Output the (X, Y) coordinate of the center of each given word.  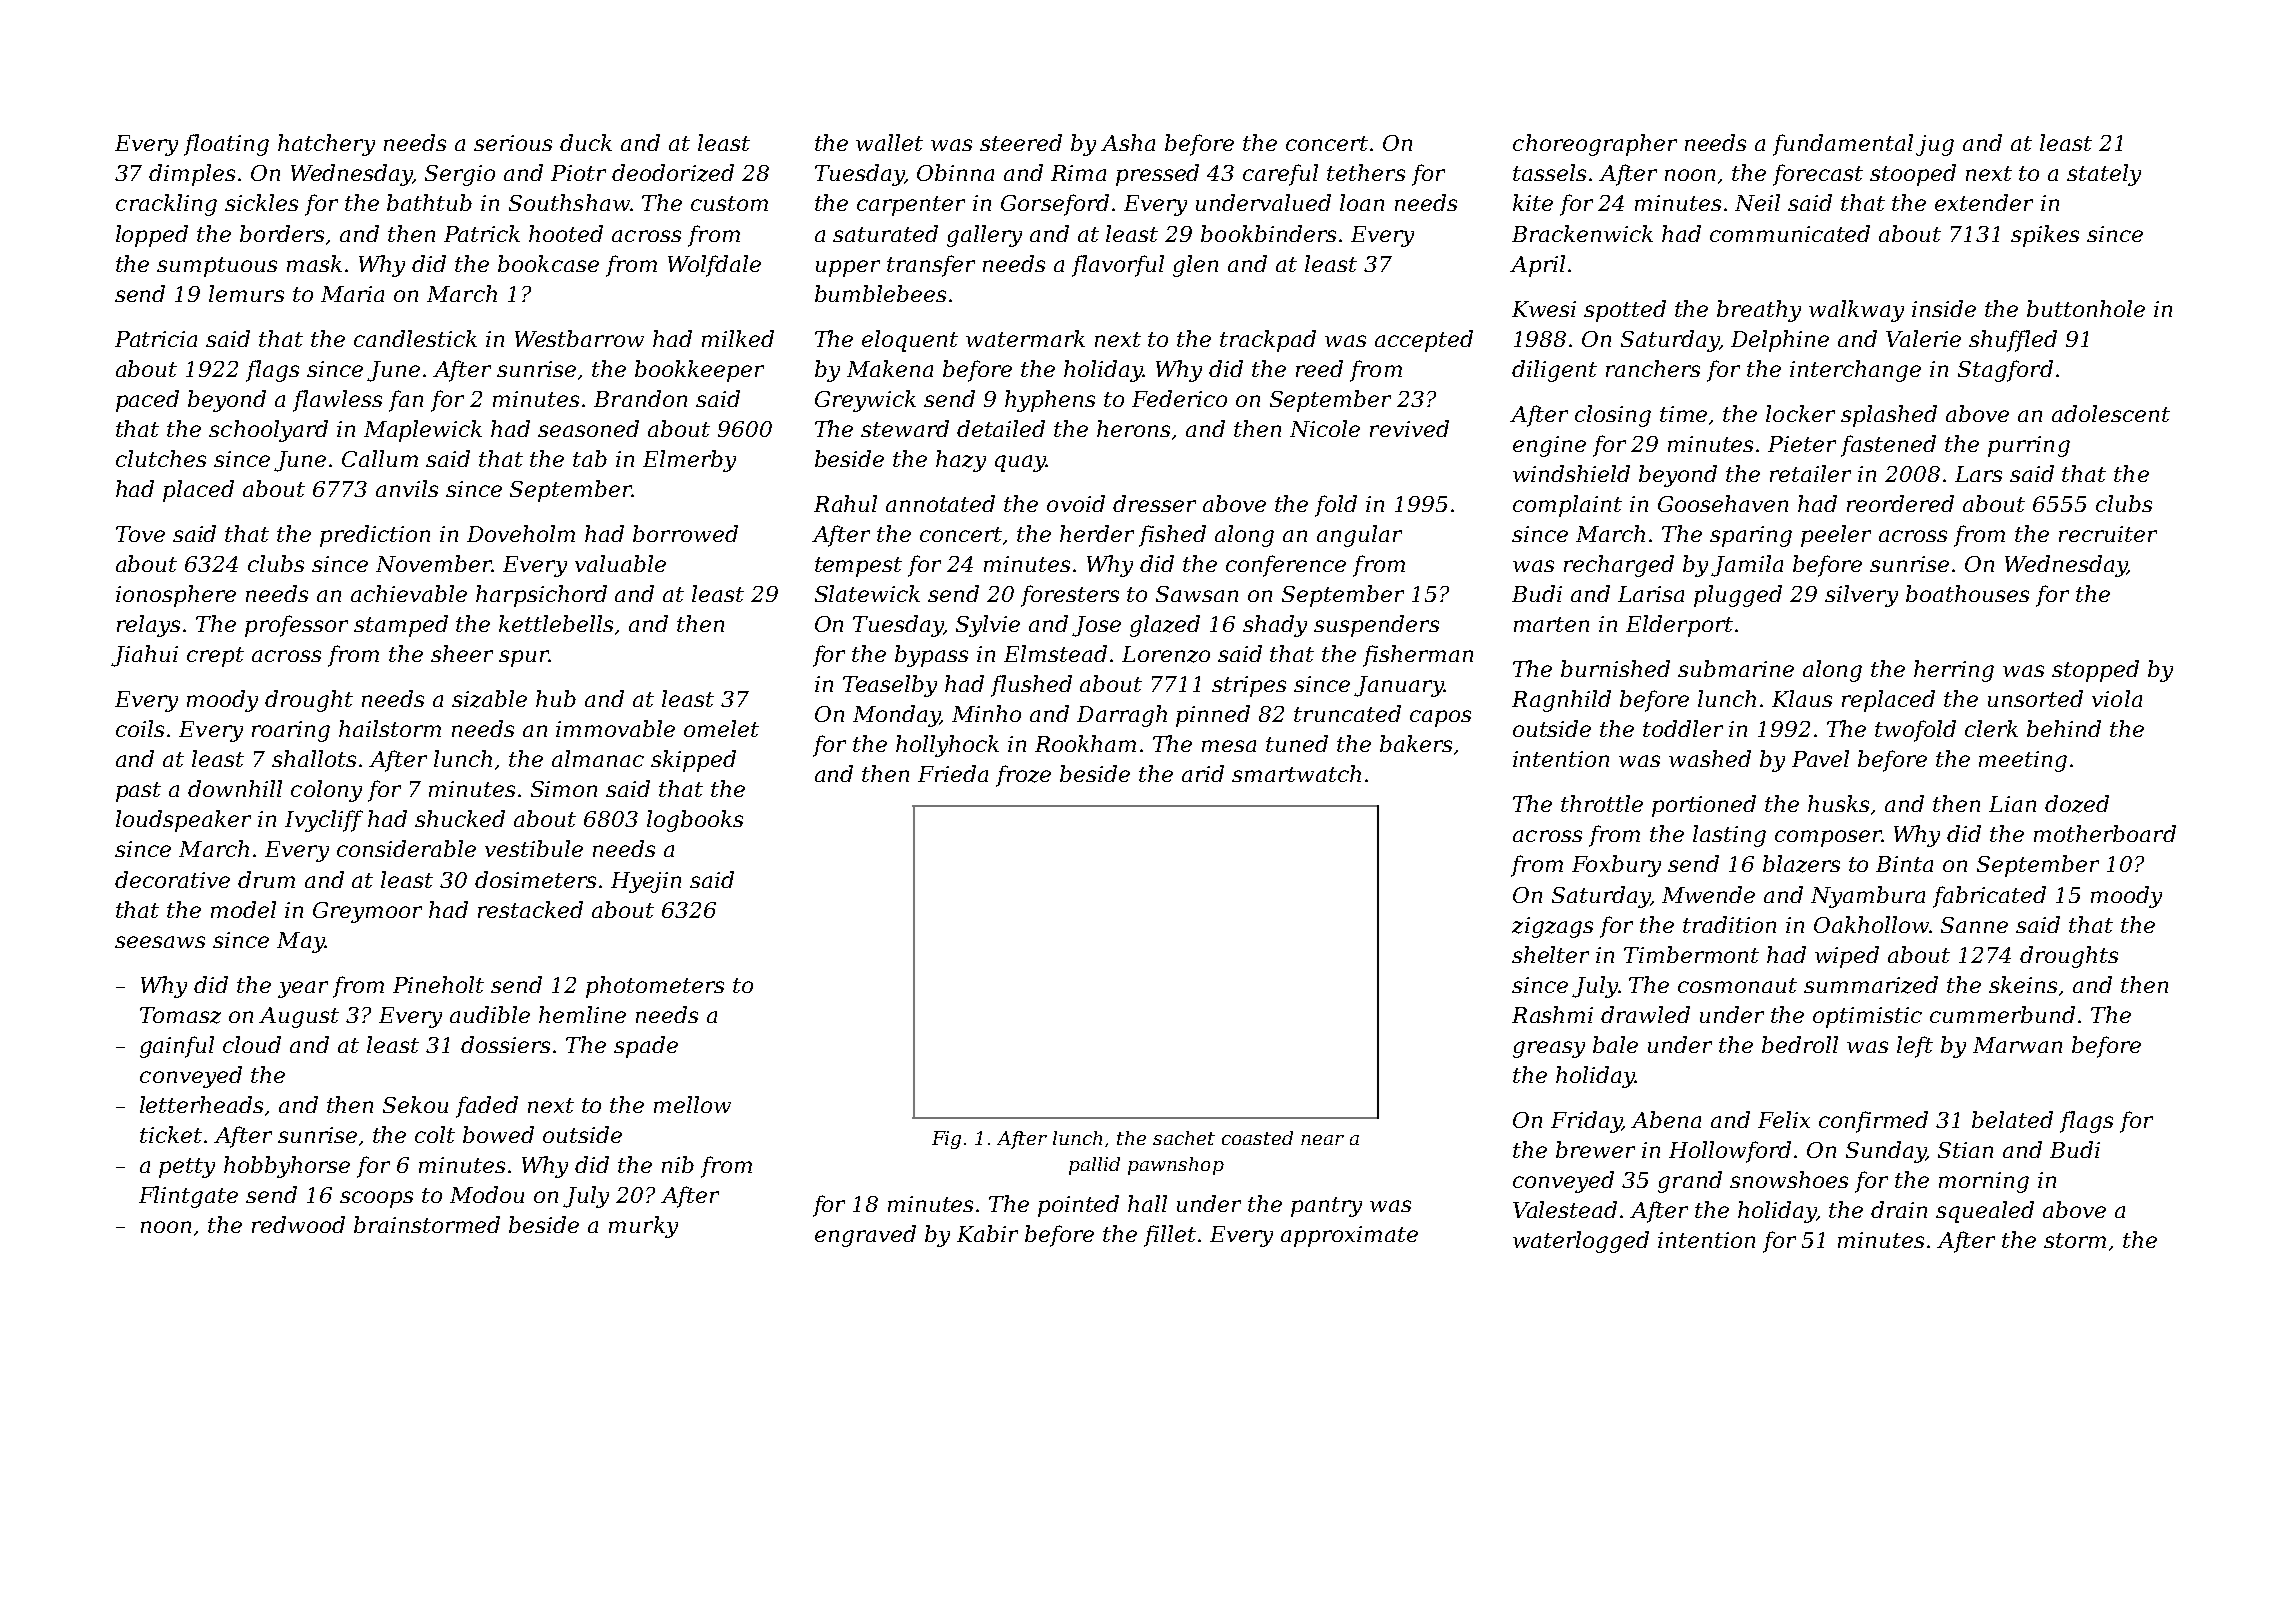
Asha (1128, 142)
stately (2104, 175)
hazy (961, 461)
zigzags (1552, 927)
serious (513, 143)
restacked (530, 909)
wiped (1847, 957)
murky (643, 1227)
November (434, 563)
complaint (1567, 506)
